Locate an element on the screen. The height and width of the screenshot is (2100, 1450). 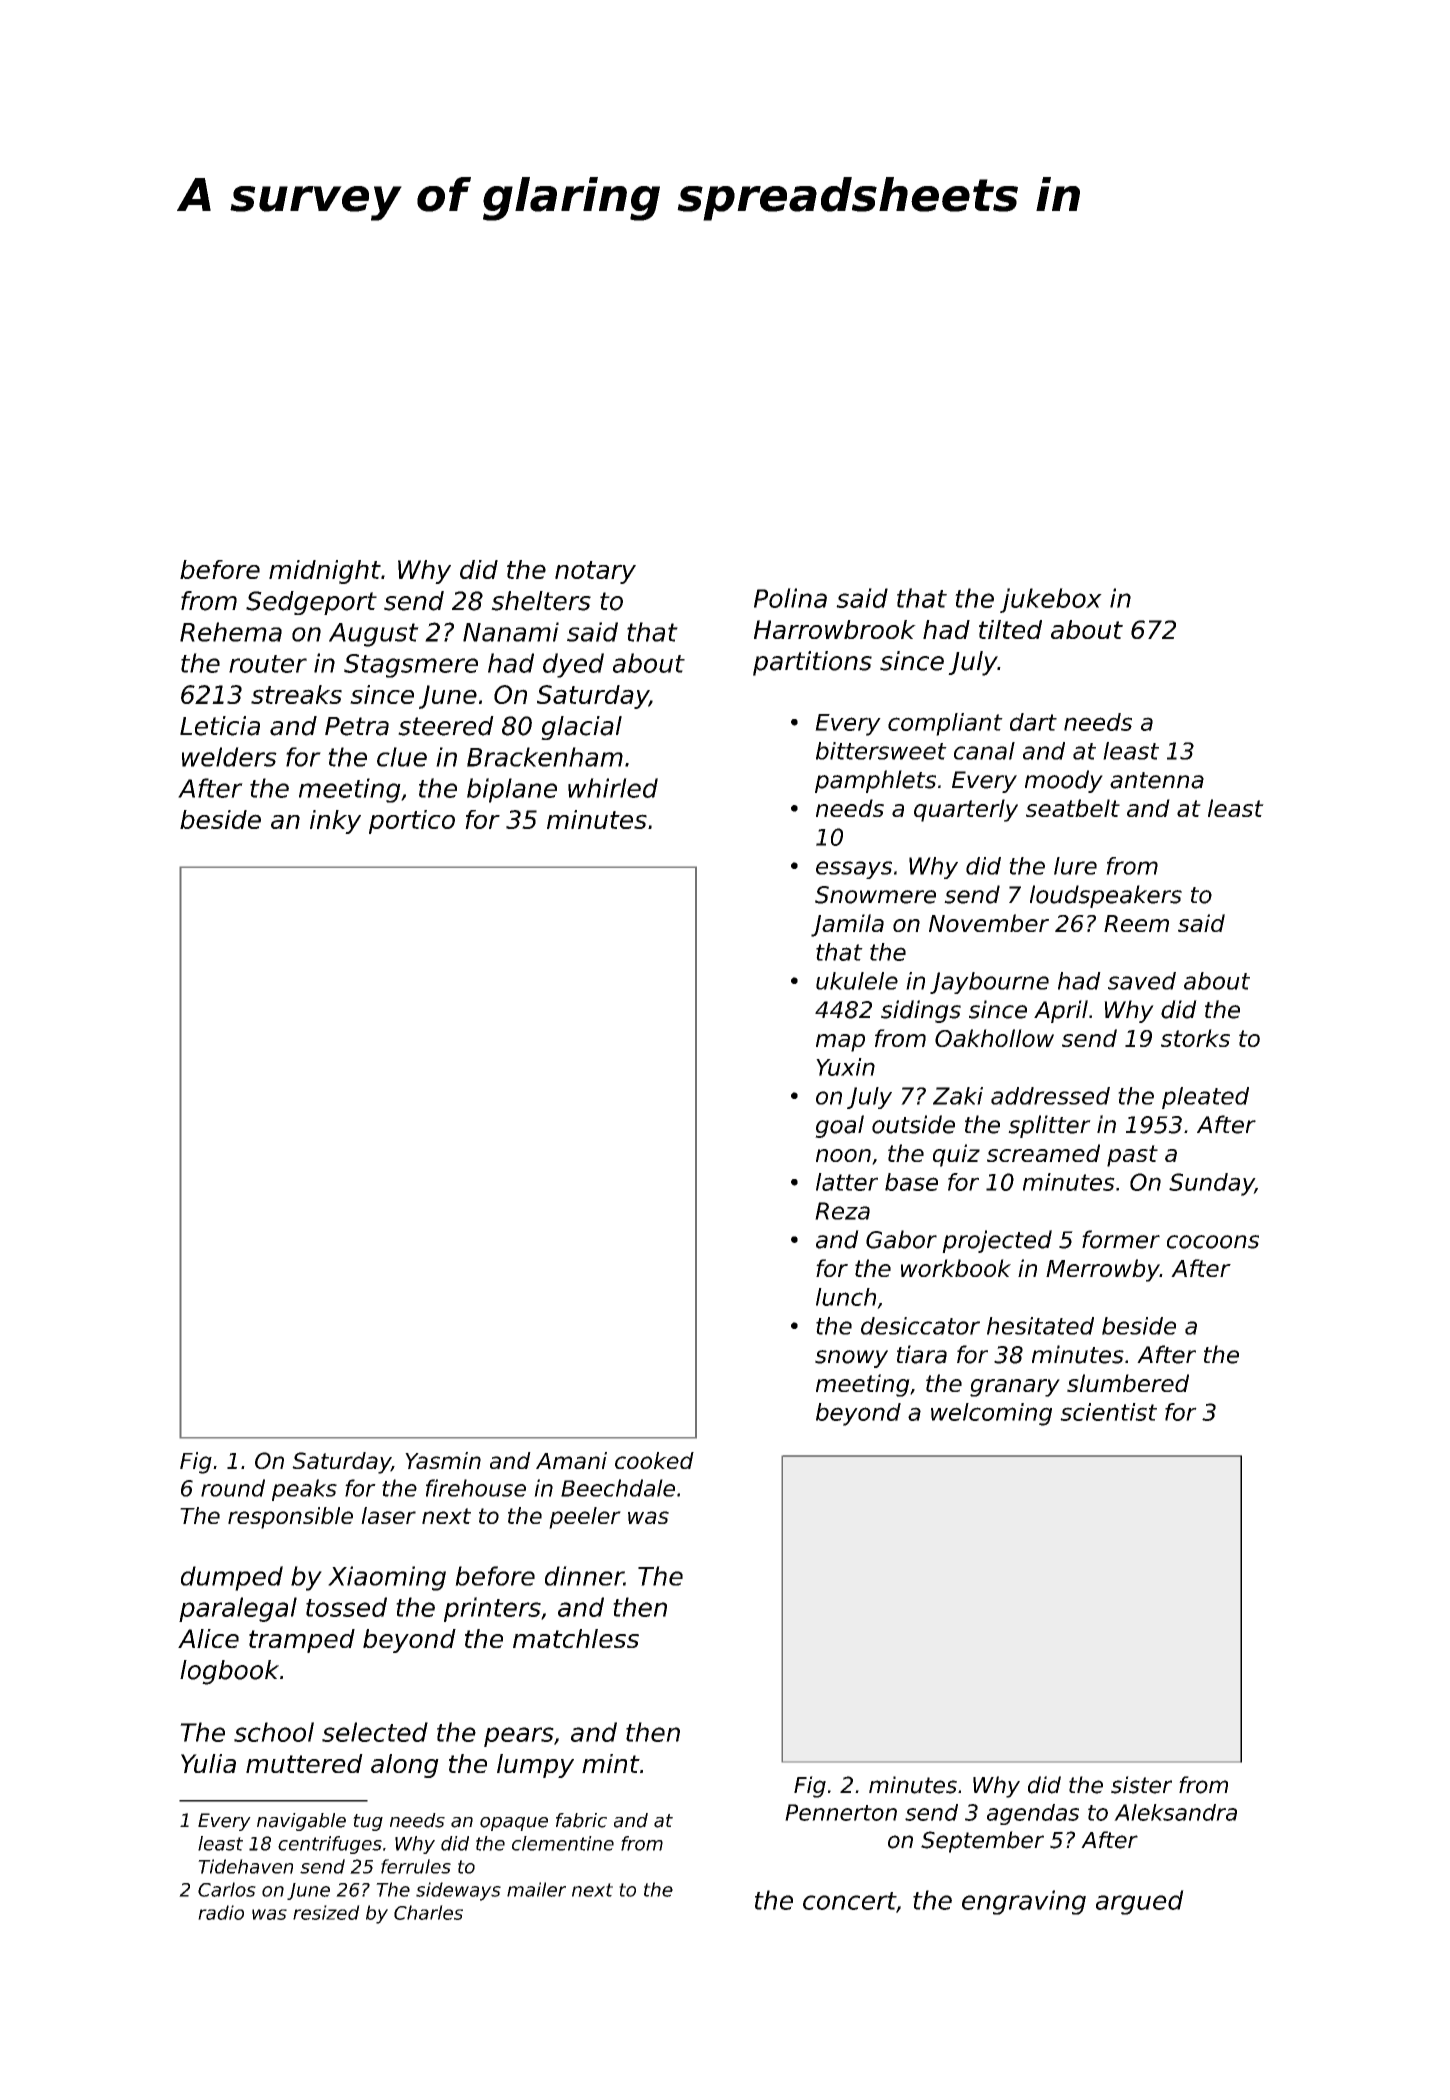
quarterly is located at coordinates (966, 810).
